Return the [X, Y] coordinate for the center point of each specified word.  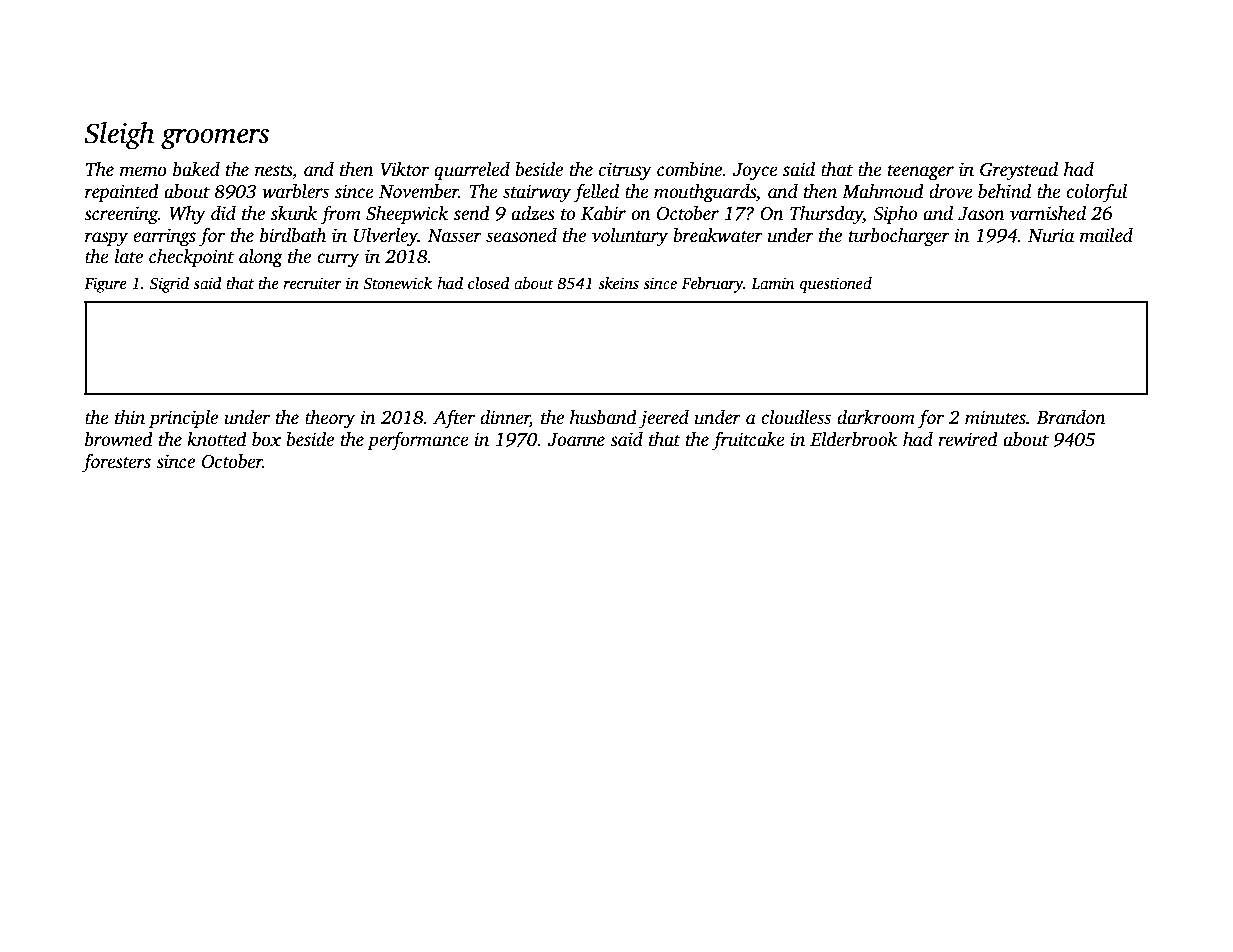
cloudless [796, 417]
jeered [664, 419]
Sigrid [169, 285]
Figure [105, 285]
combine [689, 169]
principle [183, 419]
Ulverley [386, 237]
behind [1004, 191]
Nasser [454, 236]
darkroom [876, 417]
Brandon [1071, 417]
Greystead [1019, 171]
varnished [1048, 213]
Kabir [603, 213]
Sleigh [119, 136]
